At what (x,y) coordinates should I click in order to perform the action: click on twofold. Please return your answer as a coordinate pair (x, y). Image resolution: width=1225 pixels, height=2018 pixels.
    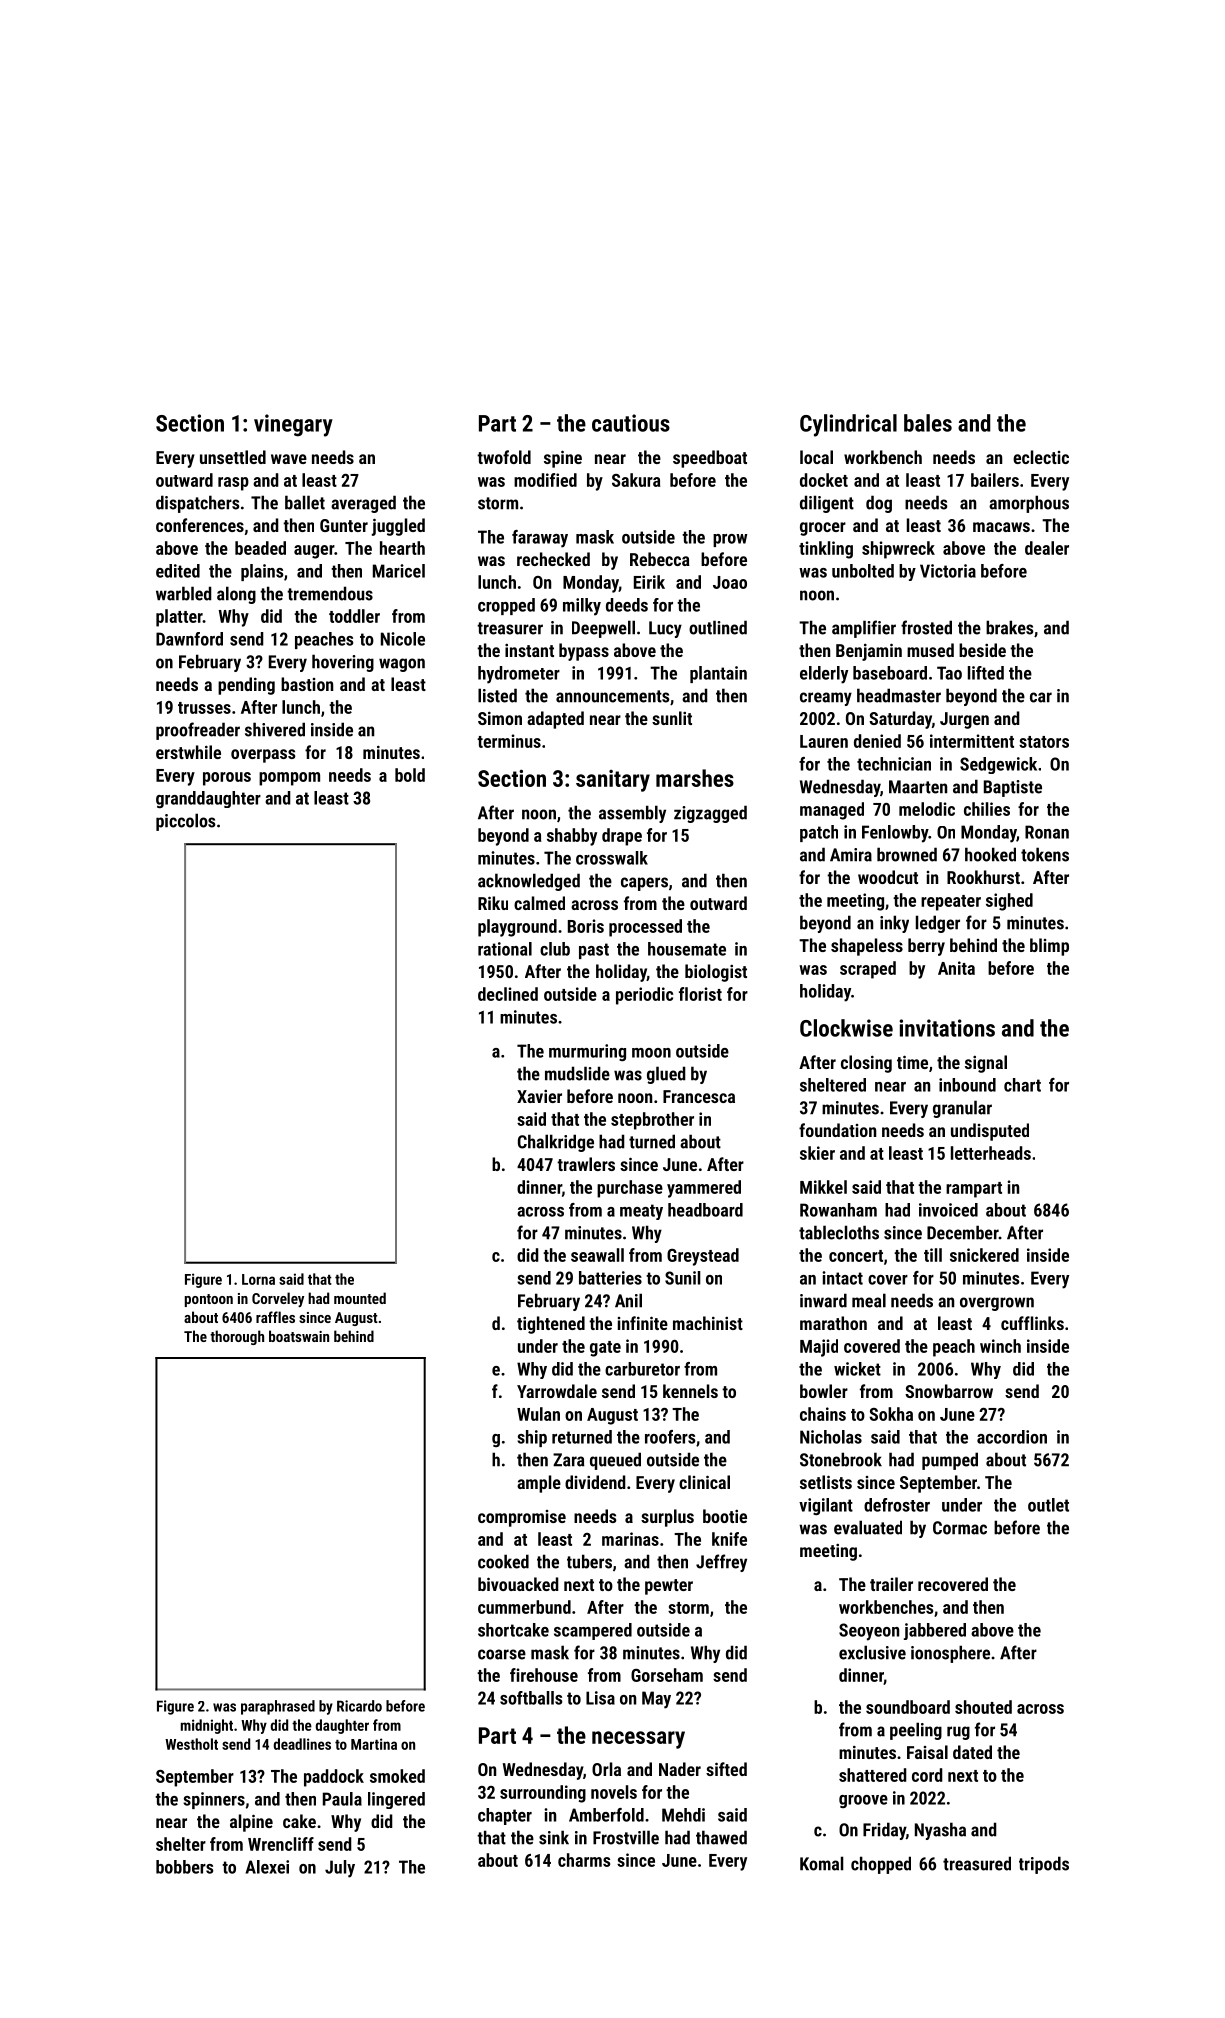
    Looking at the image, I should click on (504, 457).
